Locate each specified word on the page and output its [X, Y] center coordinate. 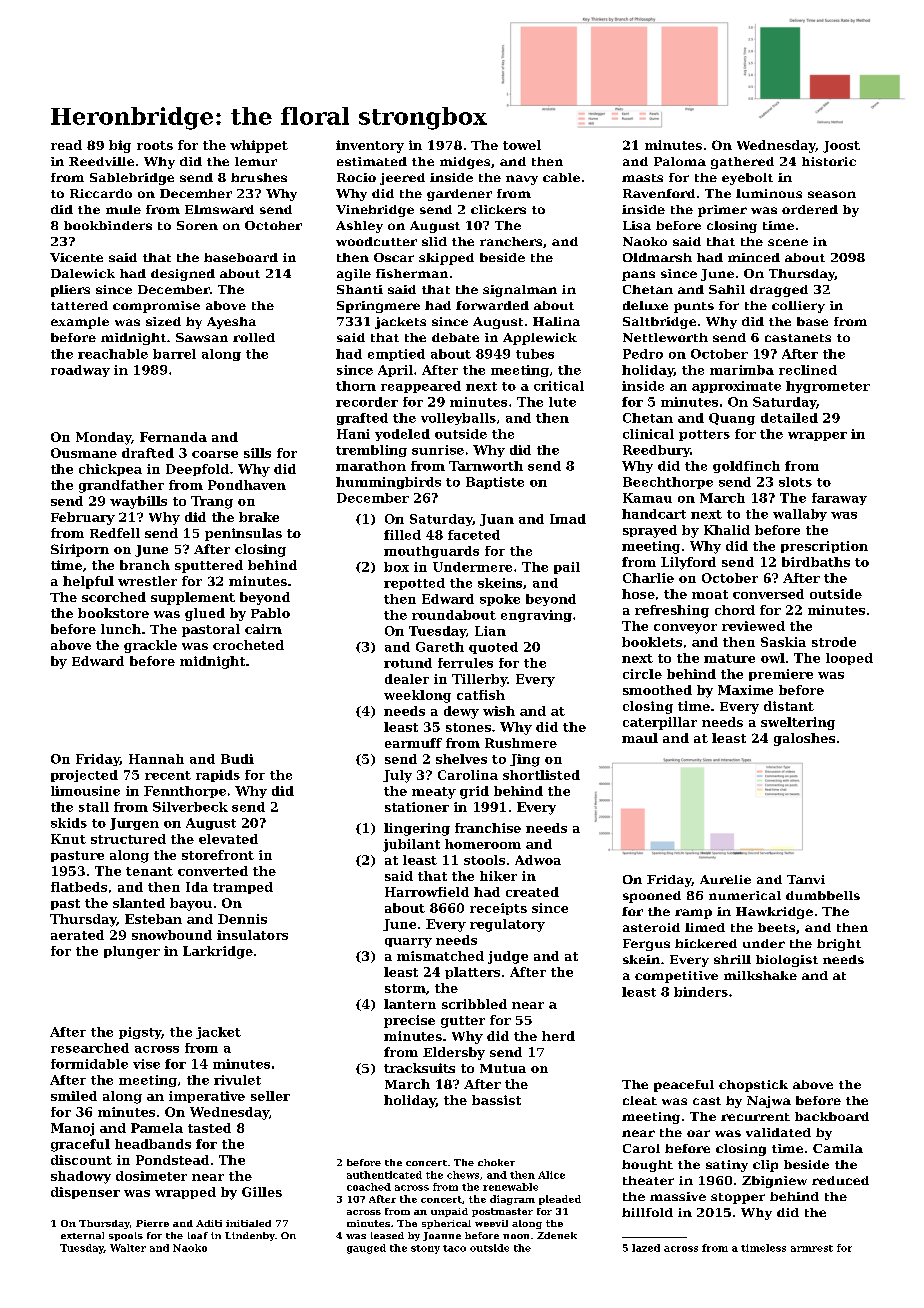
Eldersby [454, 1053]
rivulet [237, 1080]
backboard [832, 1116]
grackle [150, 646]
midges [465, 163]
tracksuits [419, 1068]
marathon [371, 466]
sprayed [650, 531]
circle [642, 674]
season [832, 194]
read [66, 145]
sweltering [798, 723]
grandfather [121, 486]
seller [270, 1096]
